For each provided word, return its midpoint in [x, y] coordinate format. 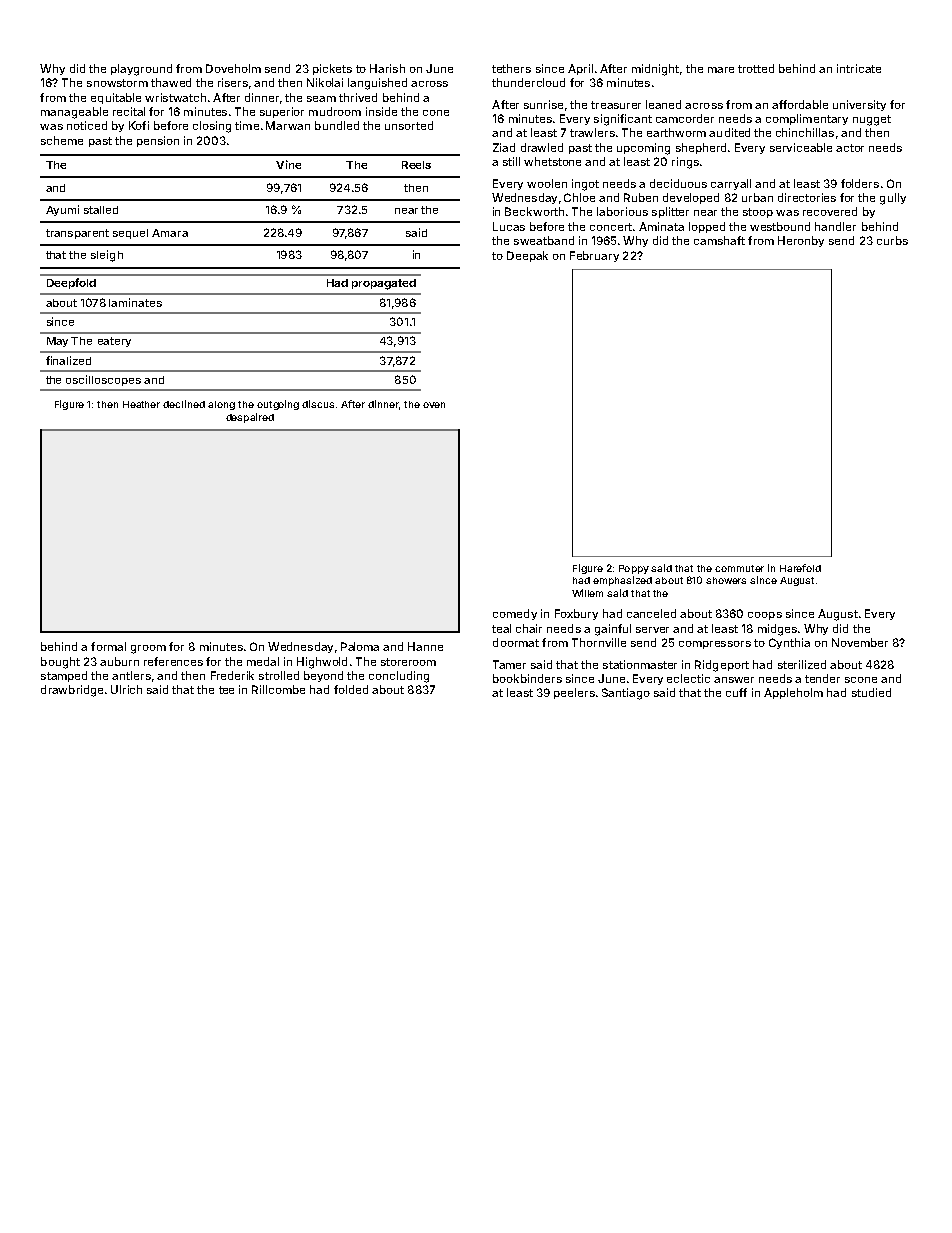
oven [434, 405]
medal [263, 661]
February [594, 256]
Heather [141, 404]
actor [850, 148]
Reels [416, 165]
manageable [74, 113]
